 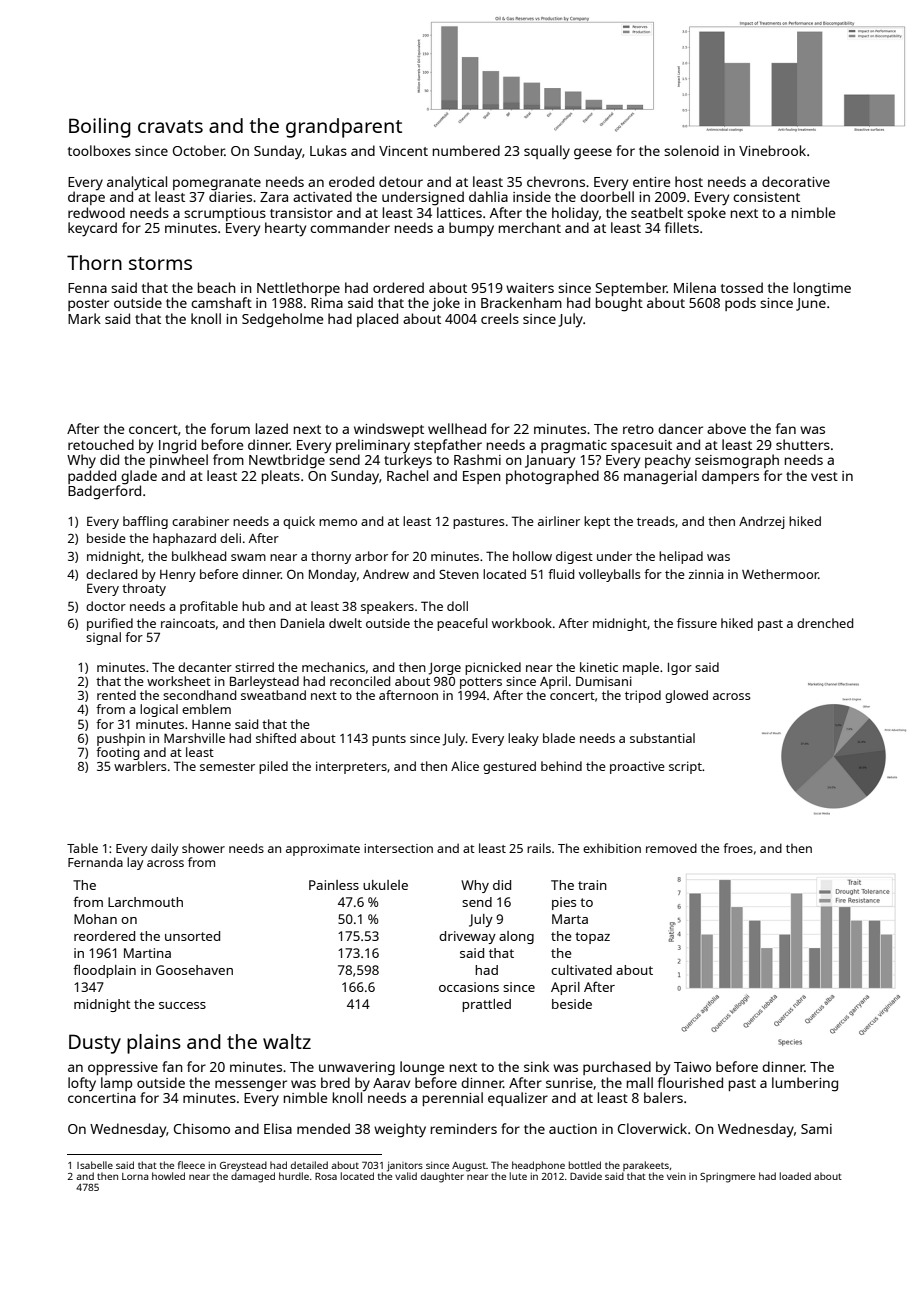 I want to click on bought, so click(x=619, y=304).
